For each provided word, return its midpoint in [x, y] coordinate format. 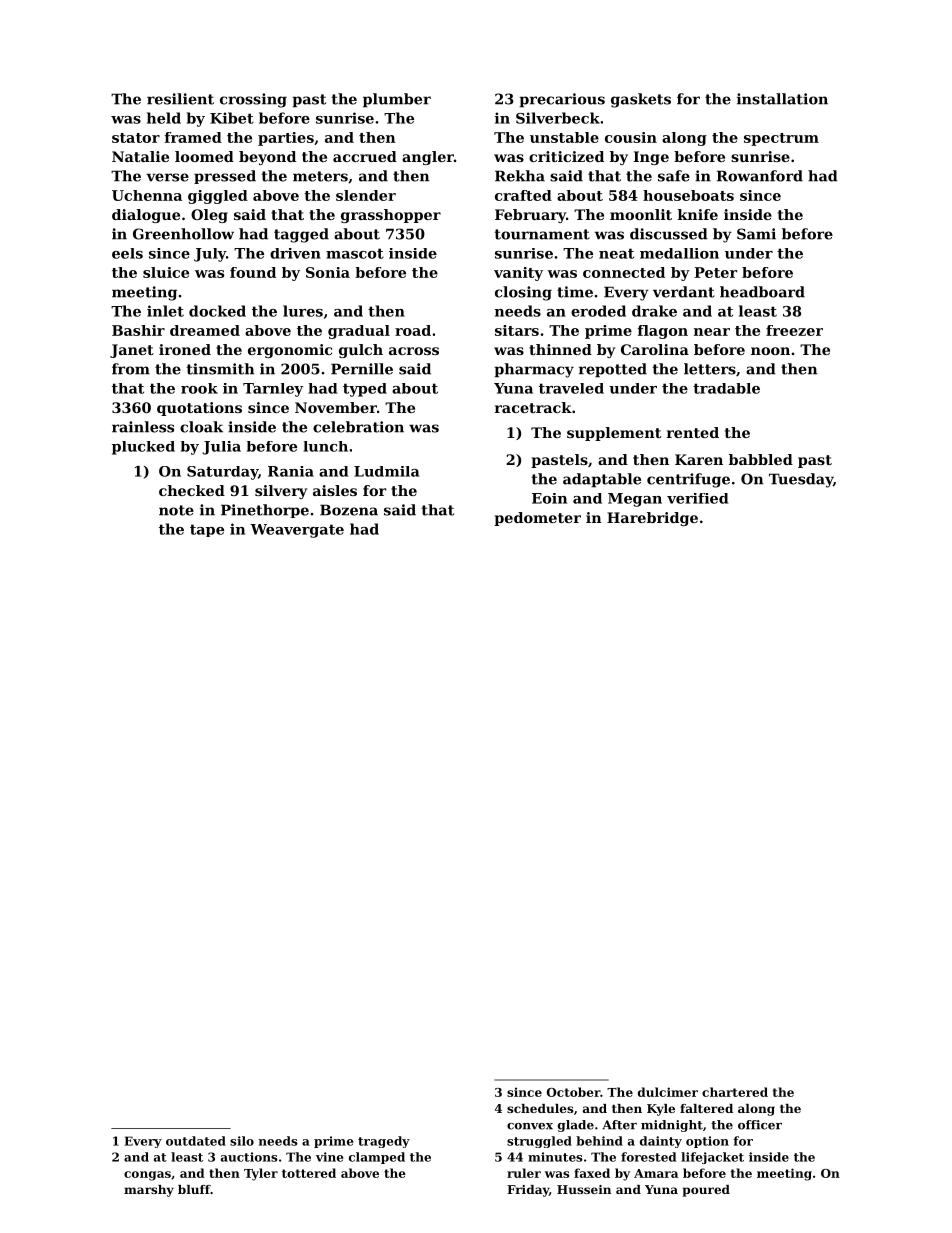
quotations [199, 409]
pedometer [537, 519]
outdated [196, 1141]
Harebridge [652, 519]
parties [286, 139]
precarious [562, 100]
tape [207, 530]
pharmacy [534, 370]
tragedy [384, 1142]
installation [782, 99]
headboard [762, 292]
